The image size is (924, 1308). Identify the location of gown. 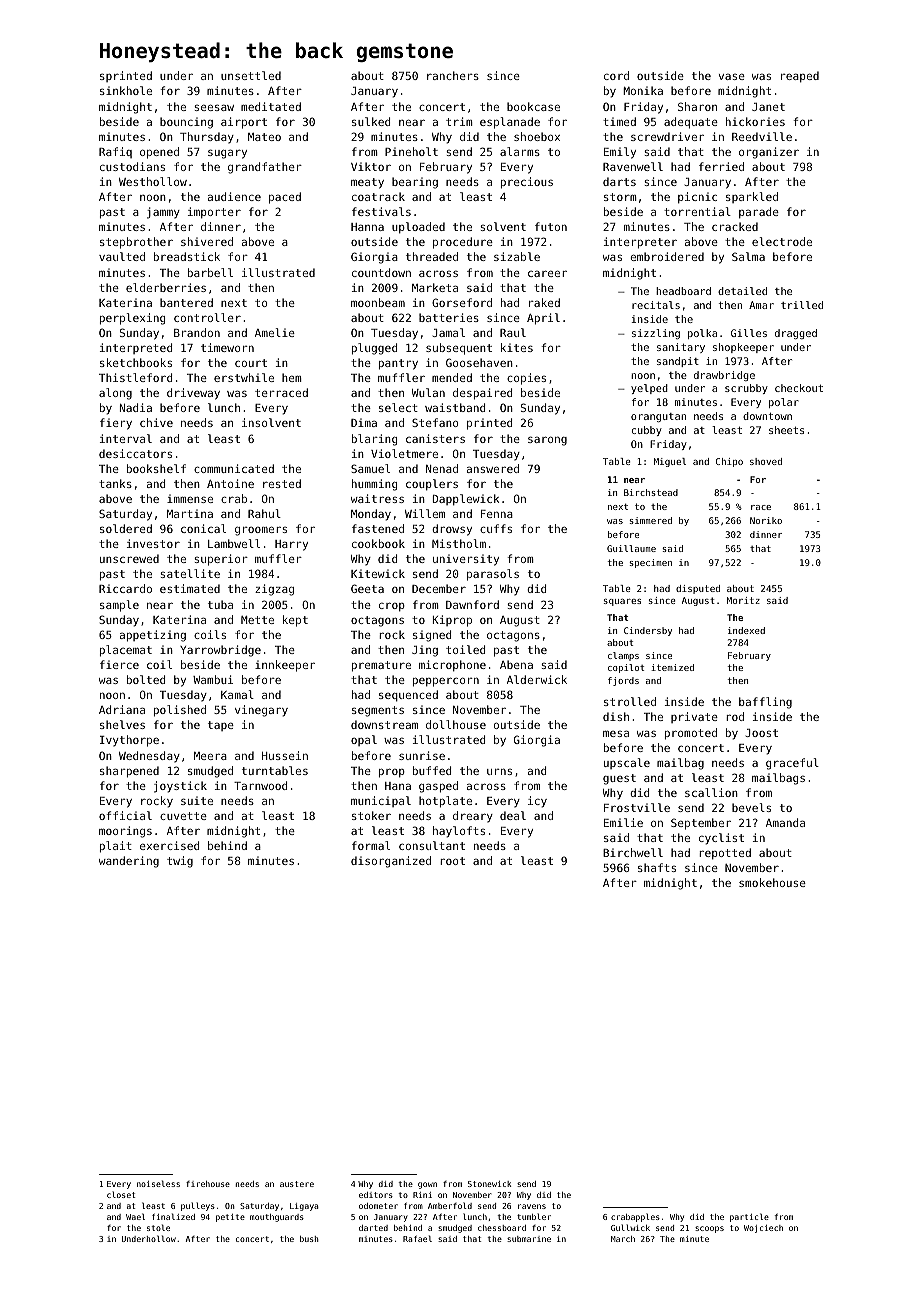
(427, 1185).
